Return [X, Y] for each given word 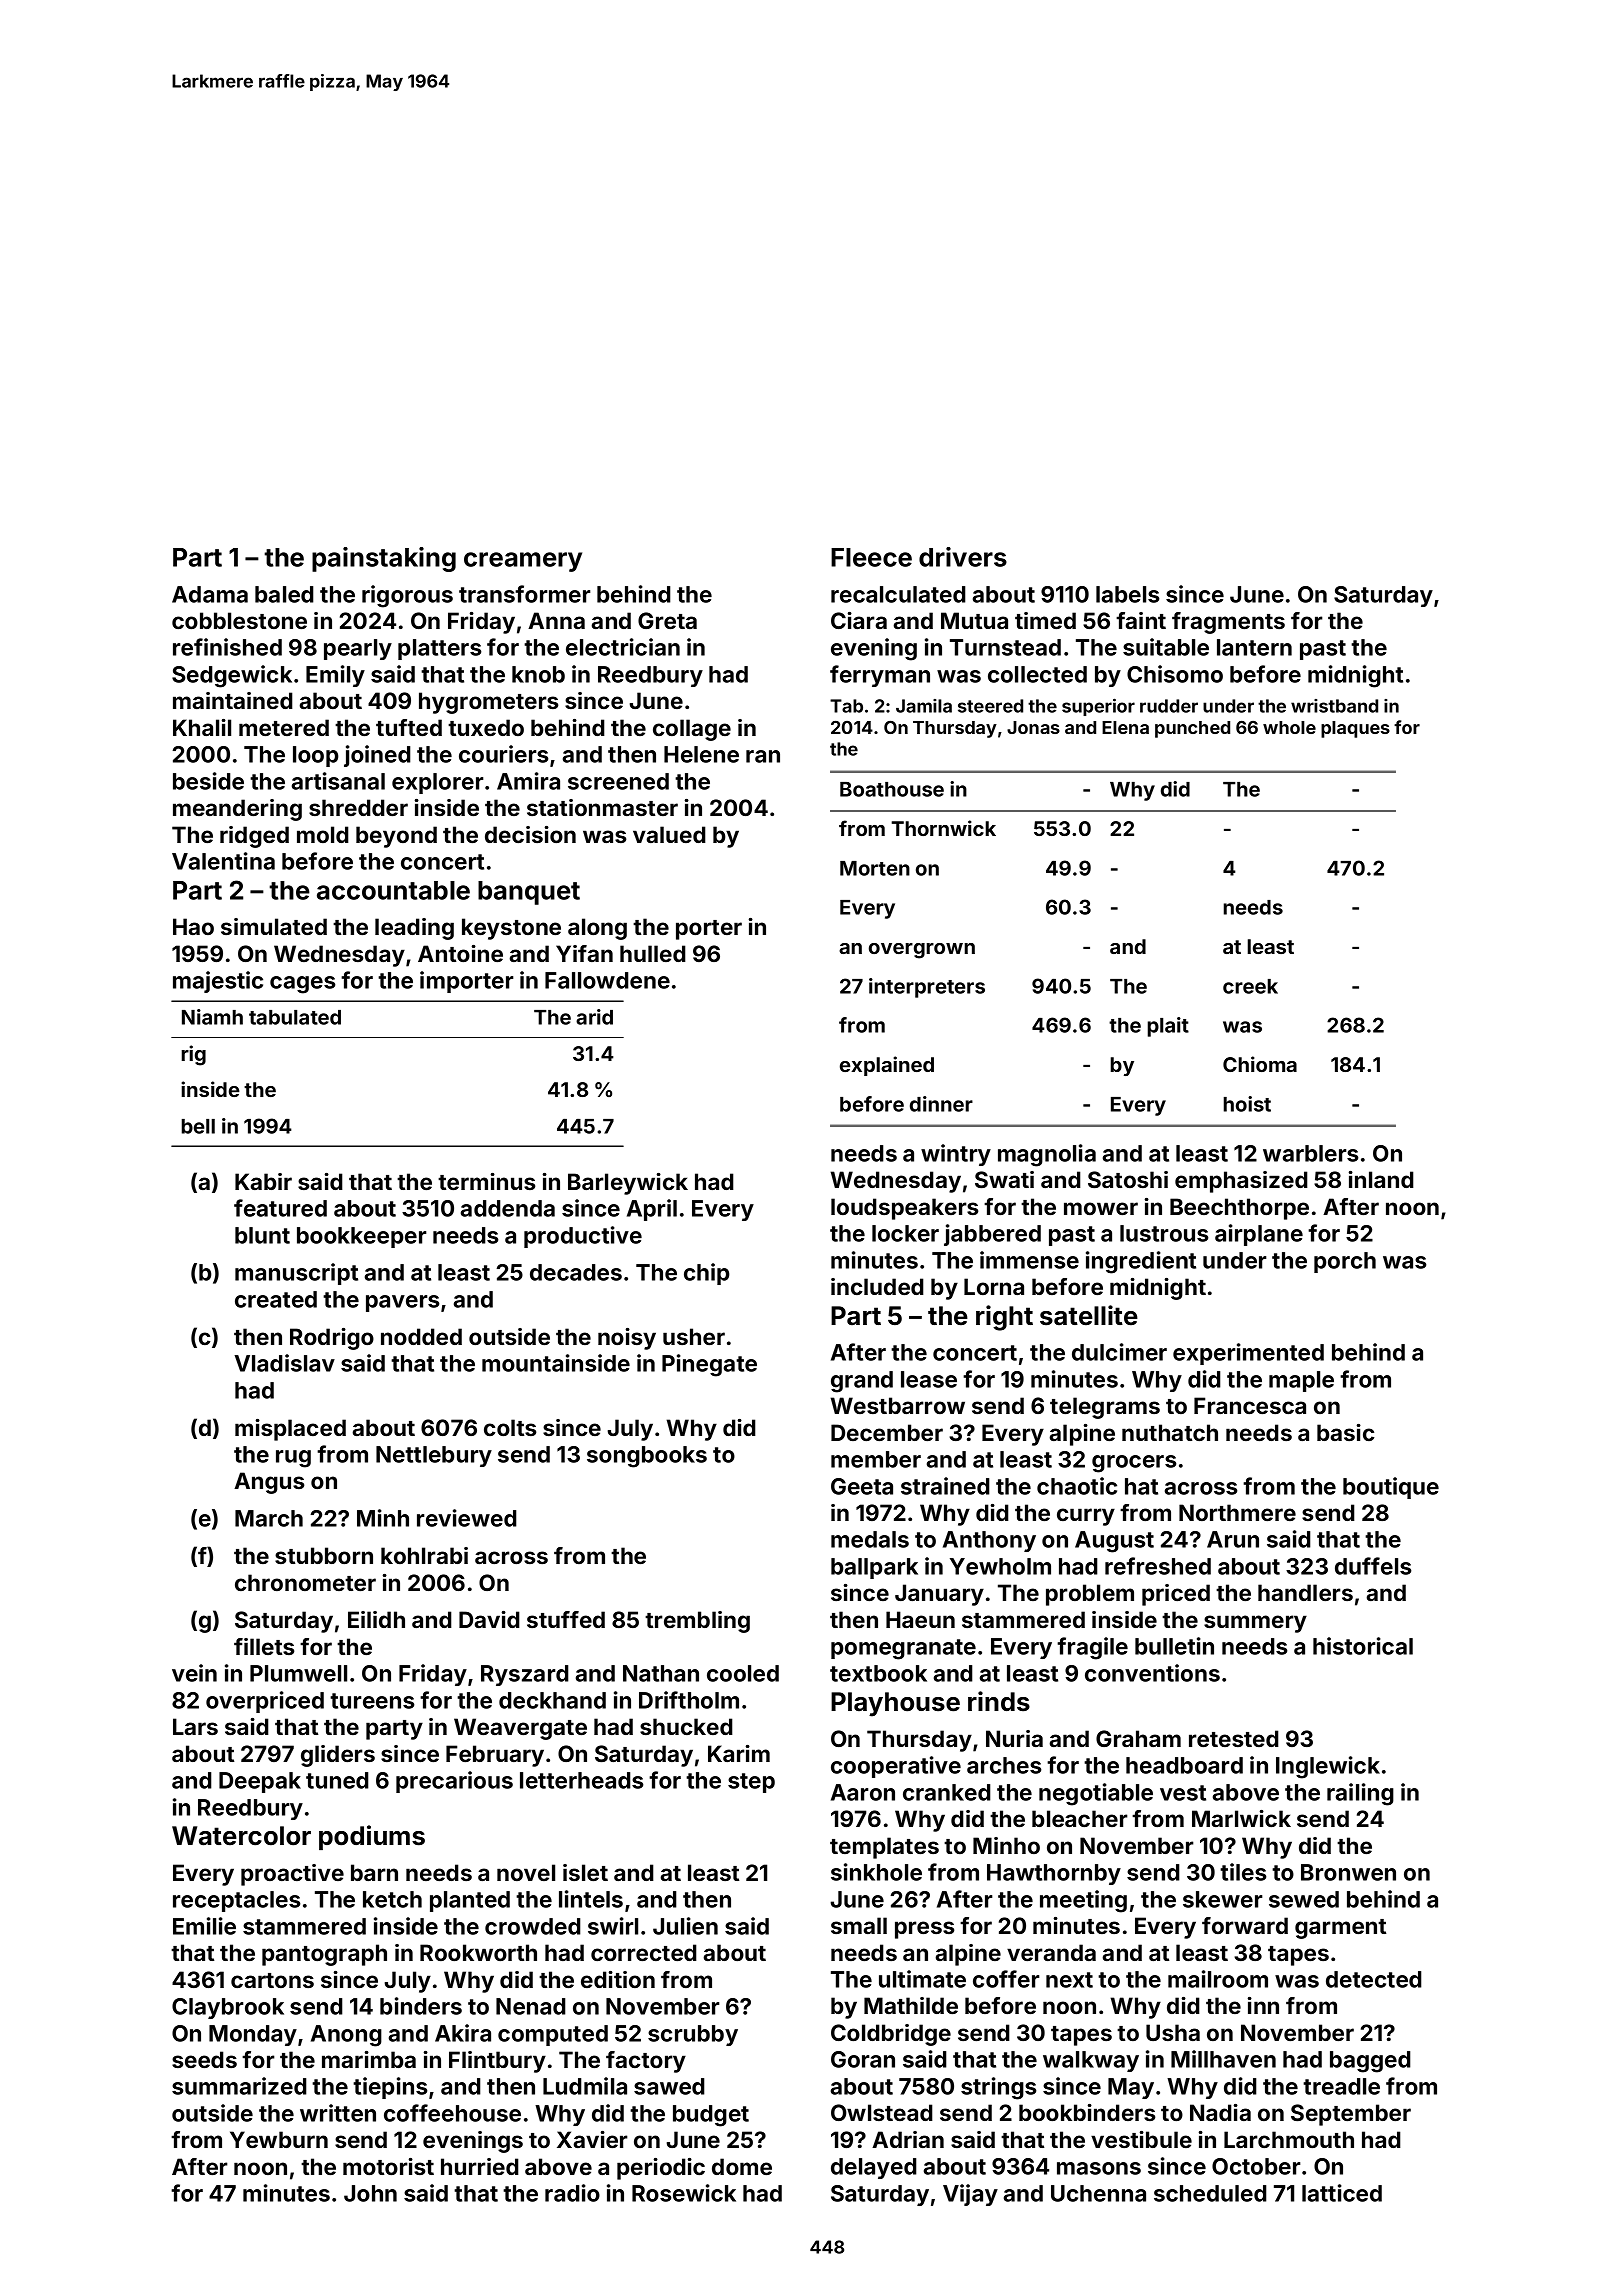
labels [1127, 594]
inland [1381, 1179]
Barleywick [628, 1184]
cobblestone [239, 620]
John [370, 2193]
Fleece [871, 557]
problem [1090, 1595]
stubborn [324, 1555]
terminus [486, 1181]
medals [870, 1539]
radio [572, 2193]
